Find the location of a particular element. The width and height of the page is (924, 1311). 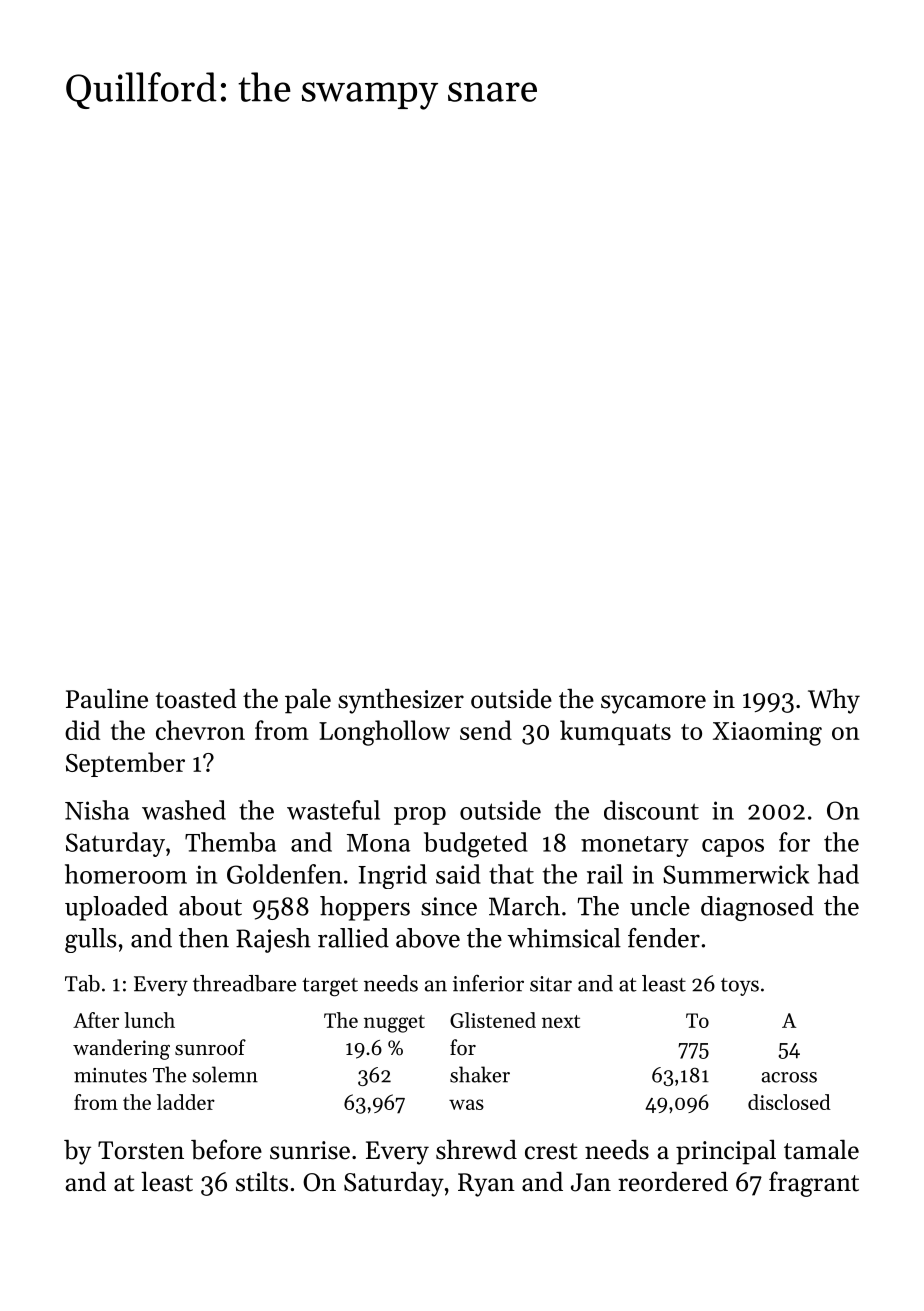

shaker is located at coordinates (480, 1074).
